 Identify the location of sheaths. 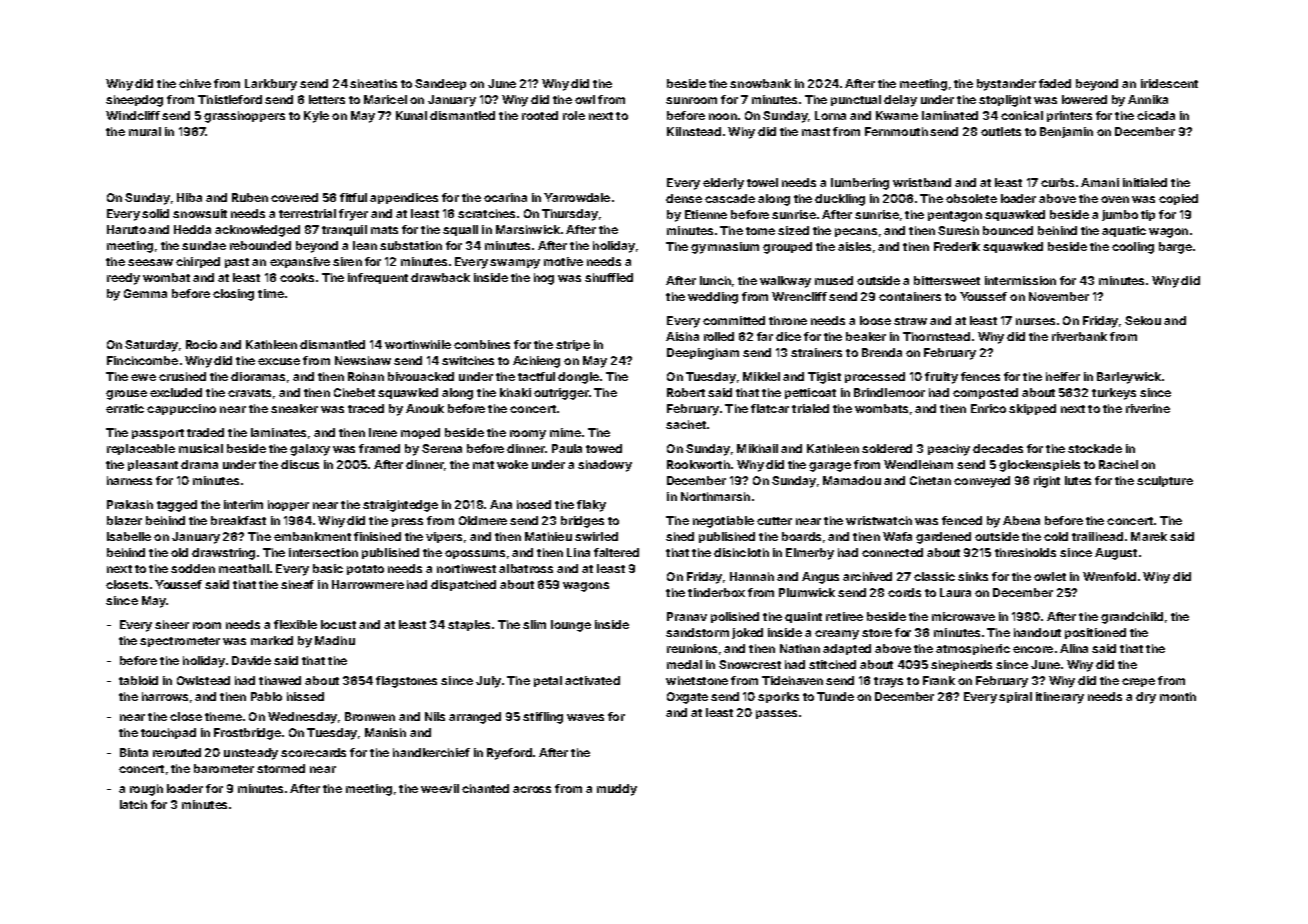
(373, 83).
